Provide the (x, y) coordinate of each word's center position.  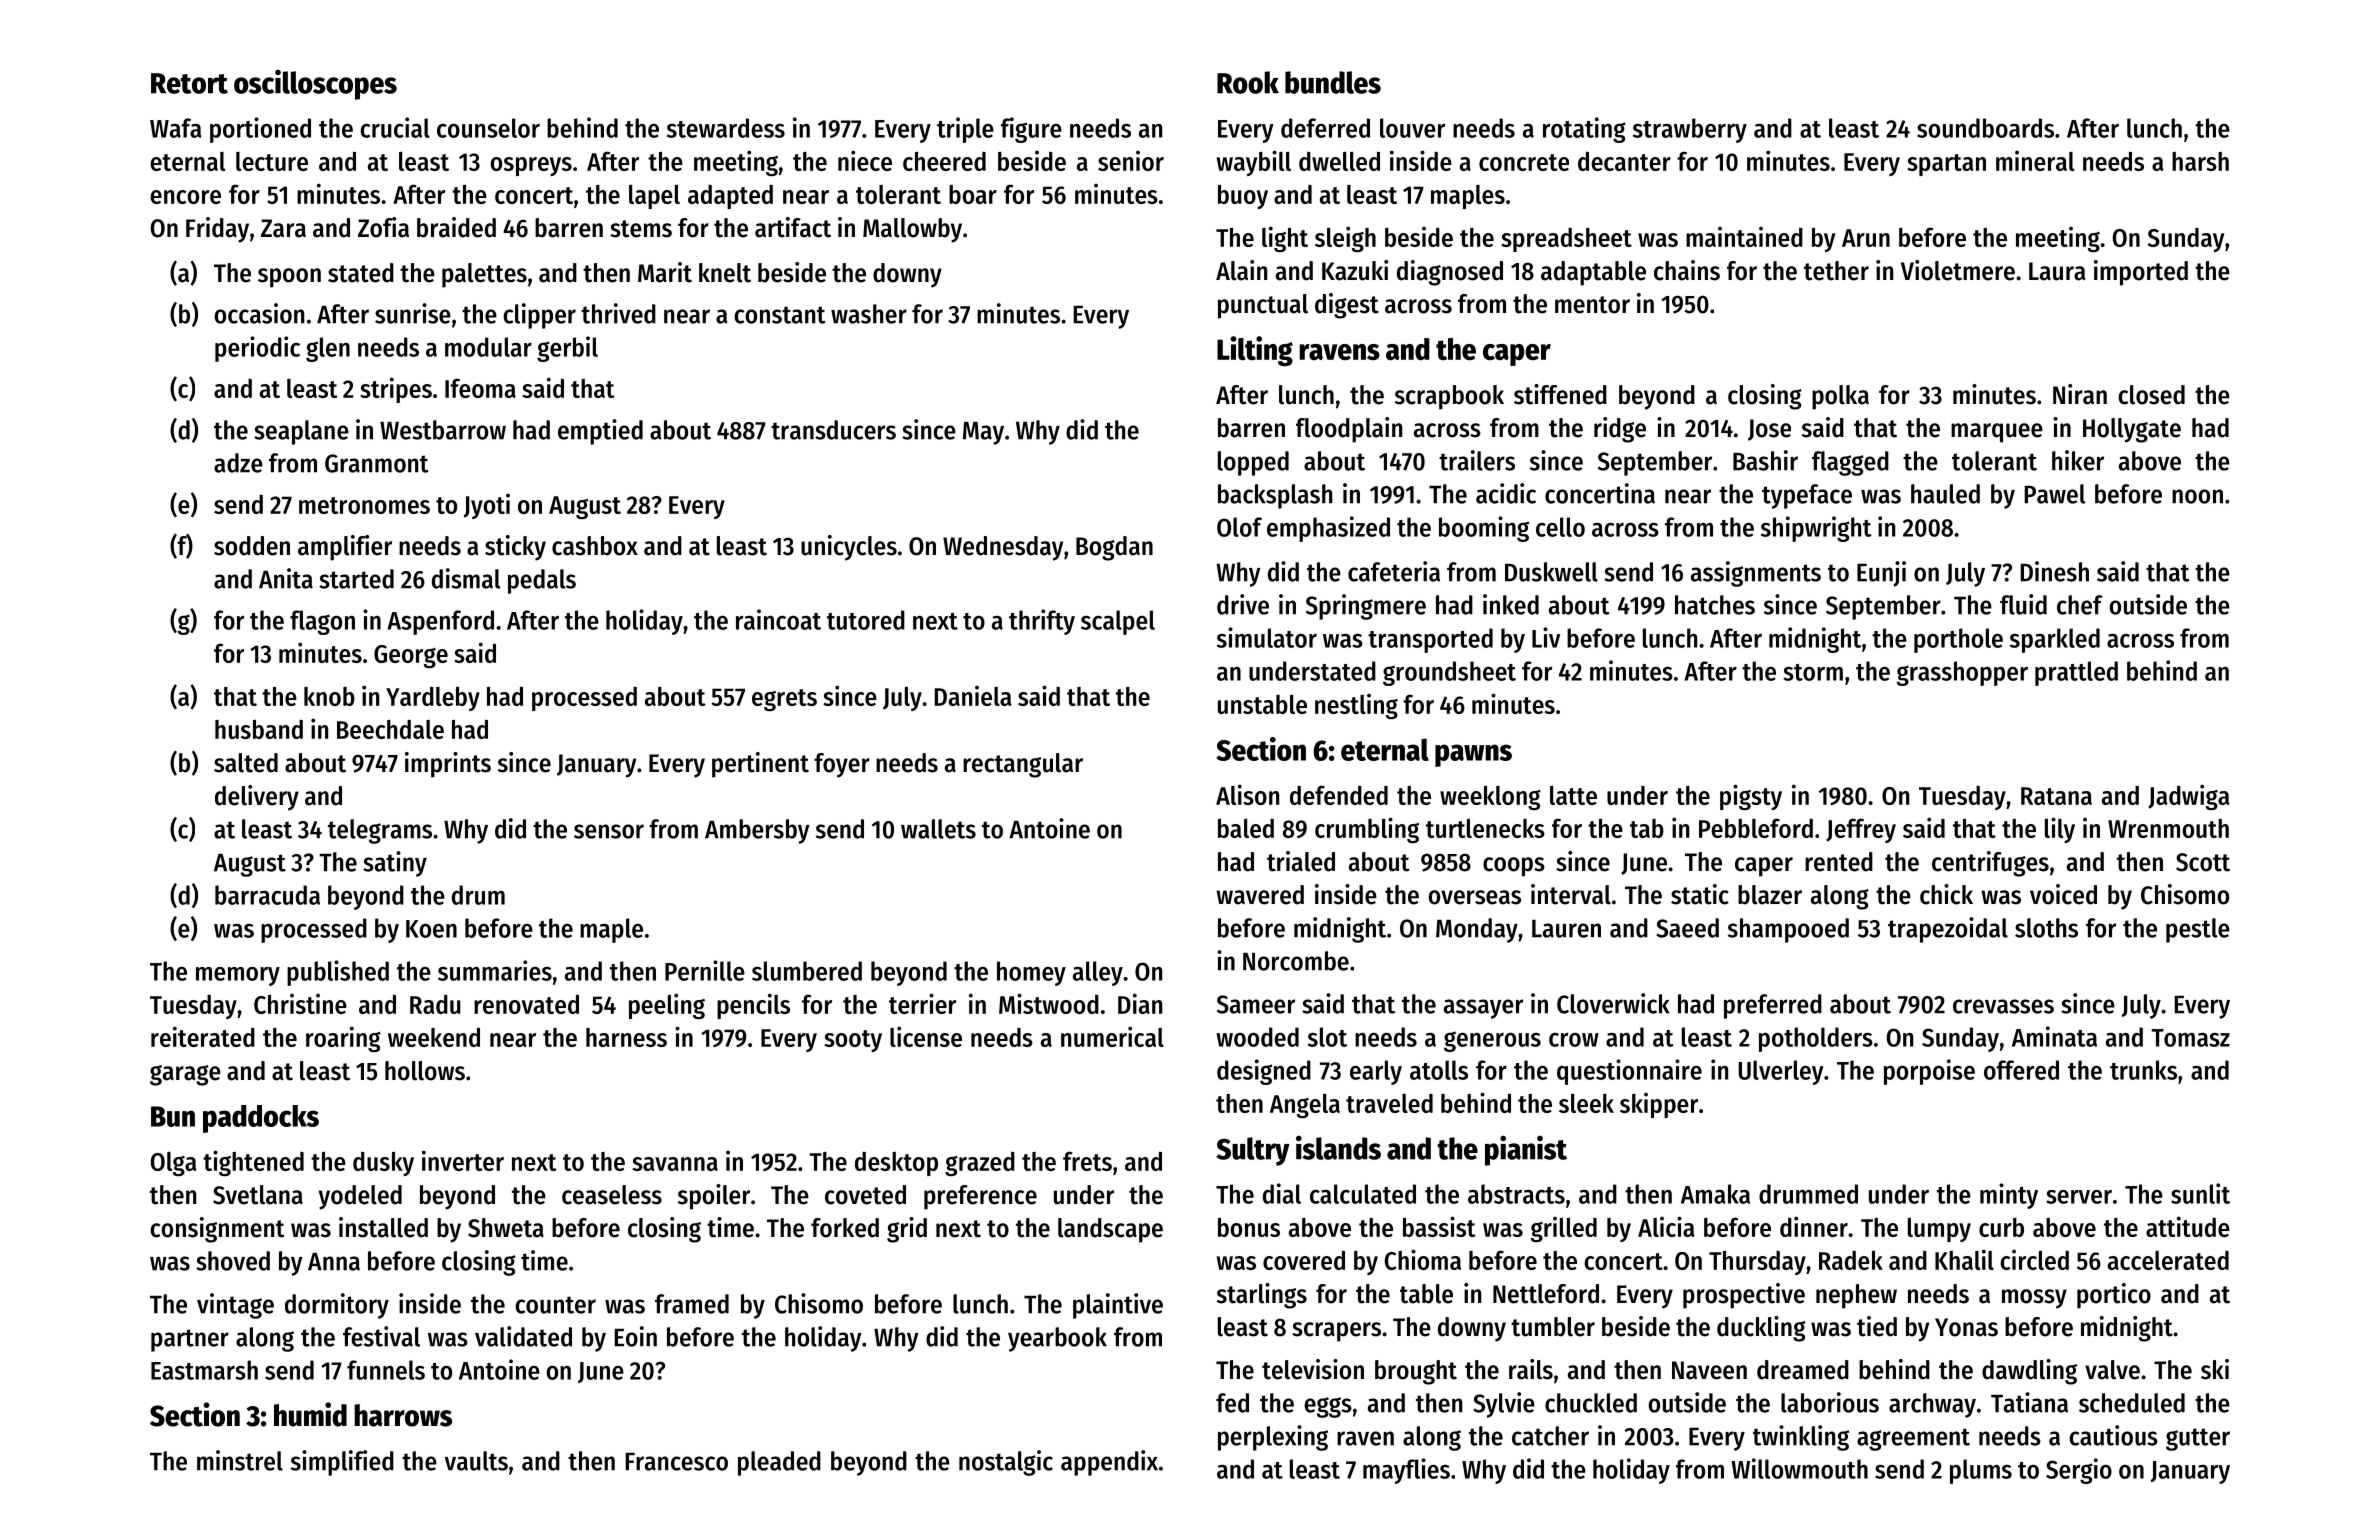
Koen (431, 929)
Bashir (1765, 460)
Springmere (1366, 607)
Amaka (1715, 1194)
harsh (2200, 161)
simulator (1267, 637)
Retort (189, 83)
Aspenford (440, 622)
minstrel (240, 1460)
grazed (980, 1164)
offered (2021, 1070)
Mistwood (1049, 1003)
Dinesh (2054, 571)
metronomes (364, 505)
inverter (463, 1160)
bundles (1333, 82)
